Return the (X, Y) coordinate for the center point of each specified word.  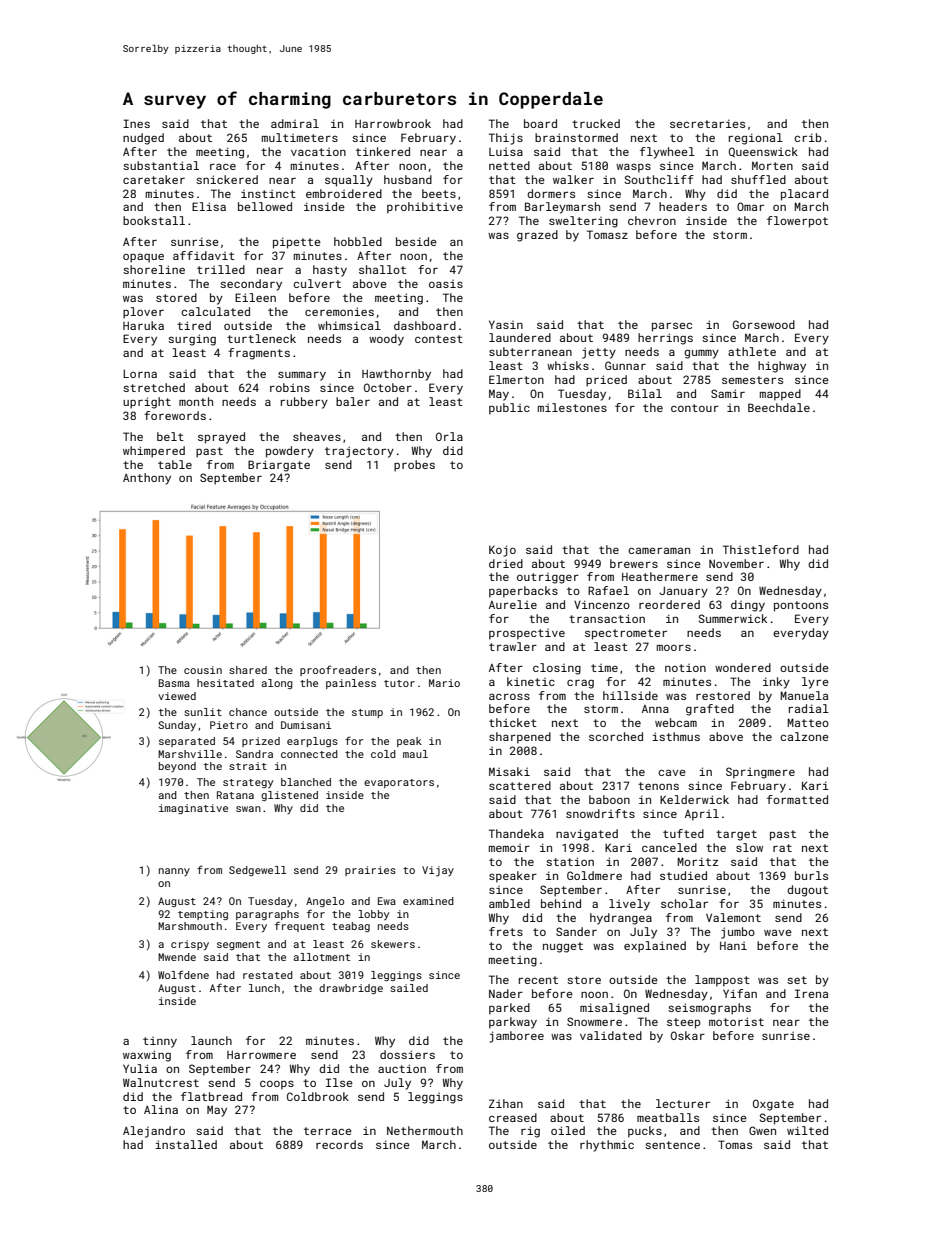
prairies (370, 871)
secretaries (707, 123)
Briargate (279, 466)
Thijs (506, 139)
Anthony (147, 479)
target (736, 835)
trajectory (359, 452)
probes (414, 466)
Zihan (506, 1103)
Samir (728, 393)
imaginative (193, 809)
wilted (807, 1130)
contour (695, 408)
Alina (161, 1109)
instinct (268, 194)
